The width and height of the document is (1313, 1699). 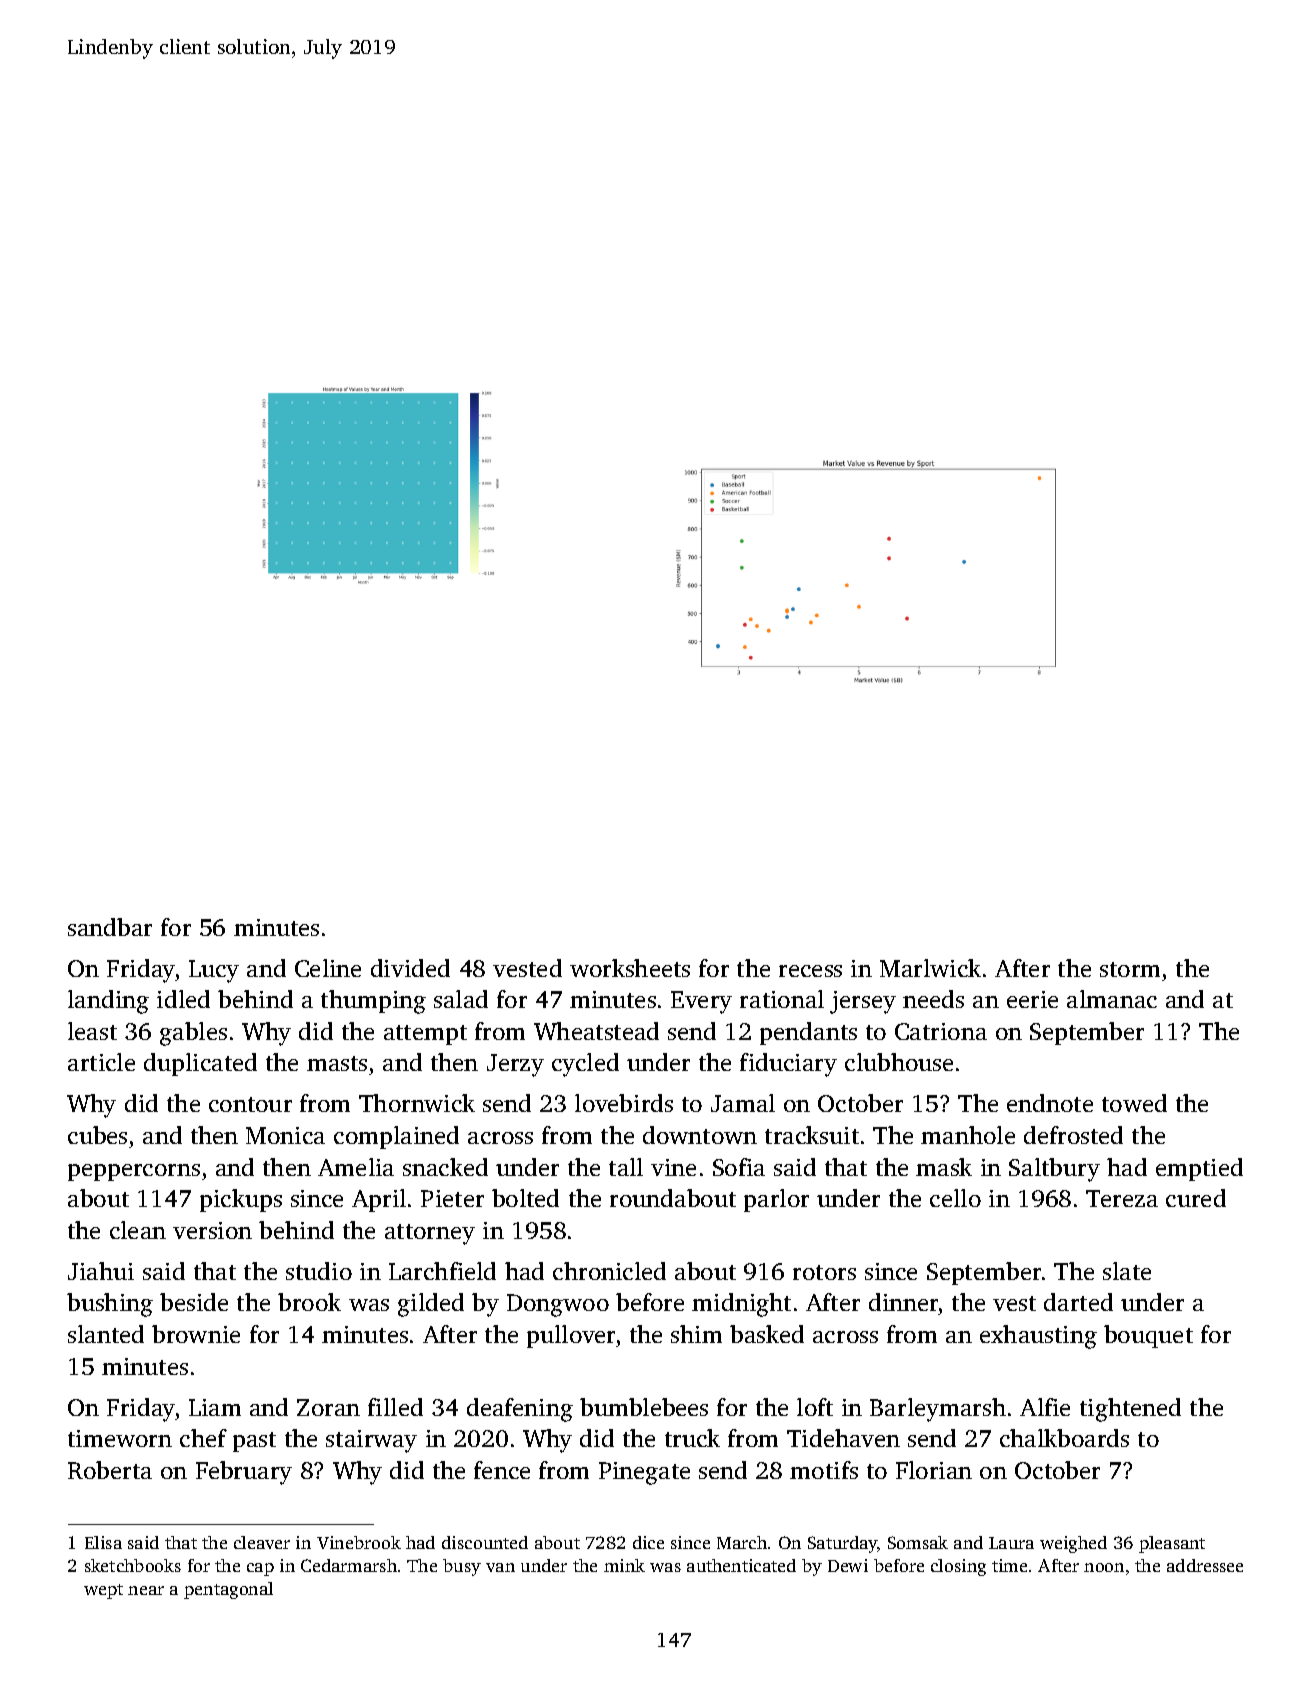 What do you see at coordinates (410, 968) in the document?
I see `divided` at bounding box center [410, 968].
